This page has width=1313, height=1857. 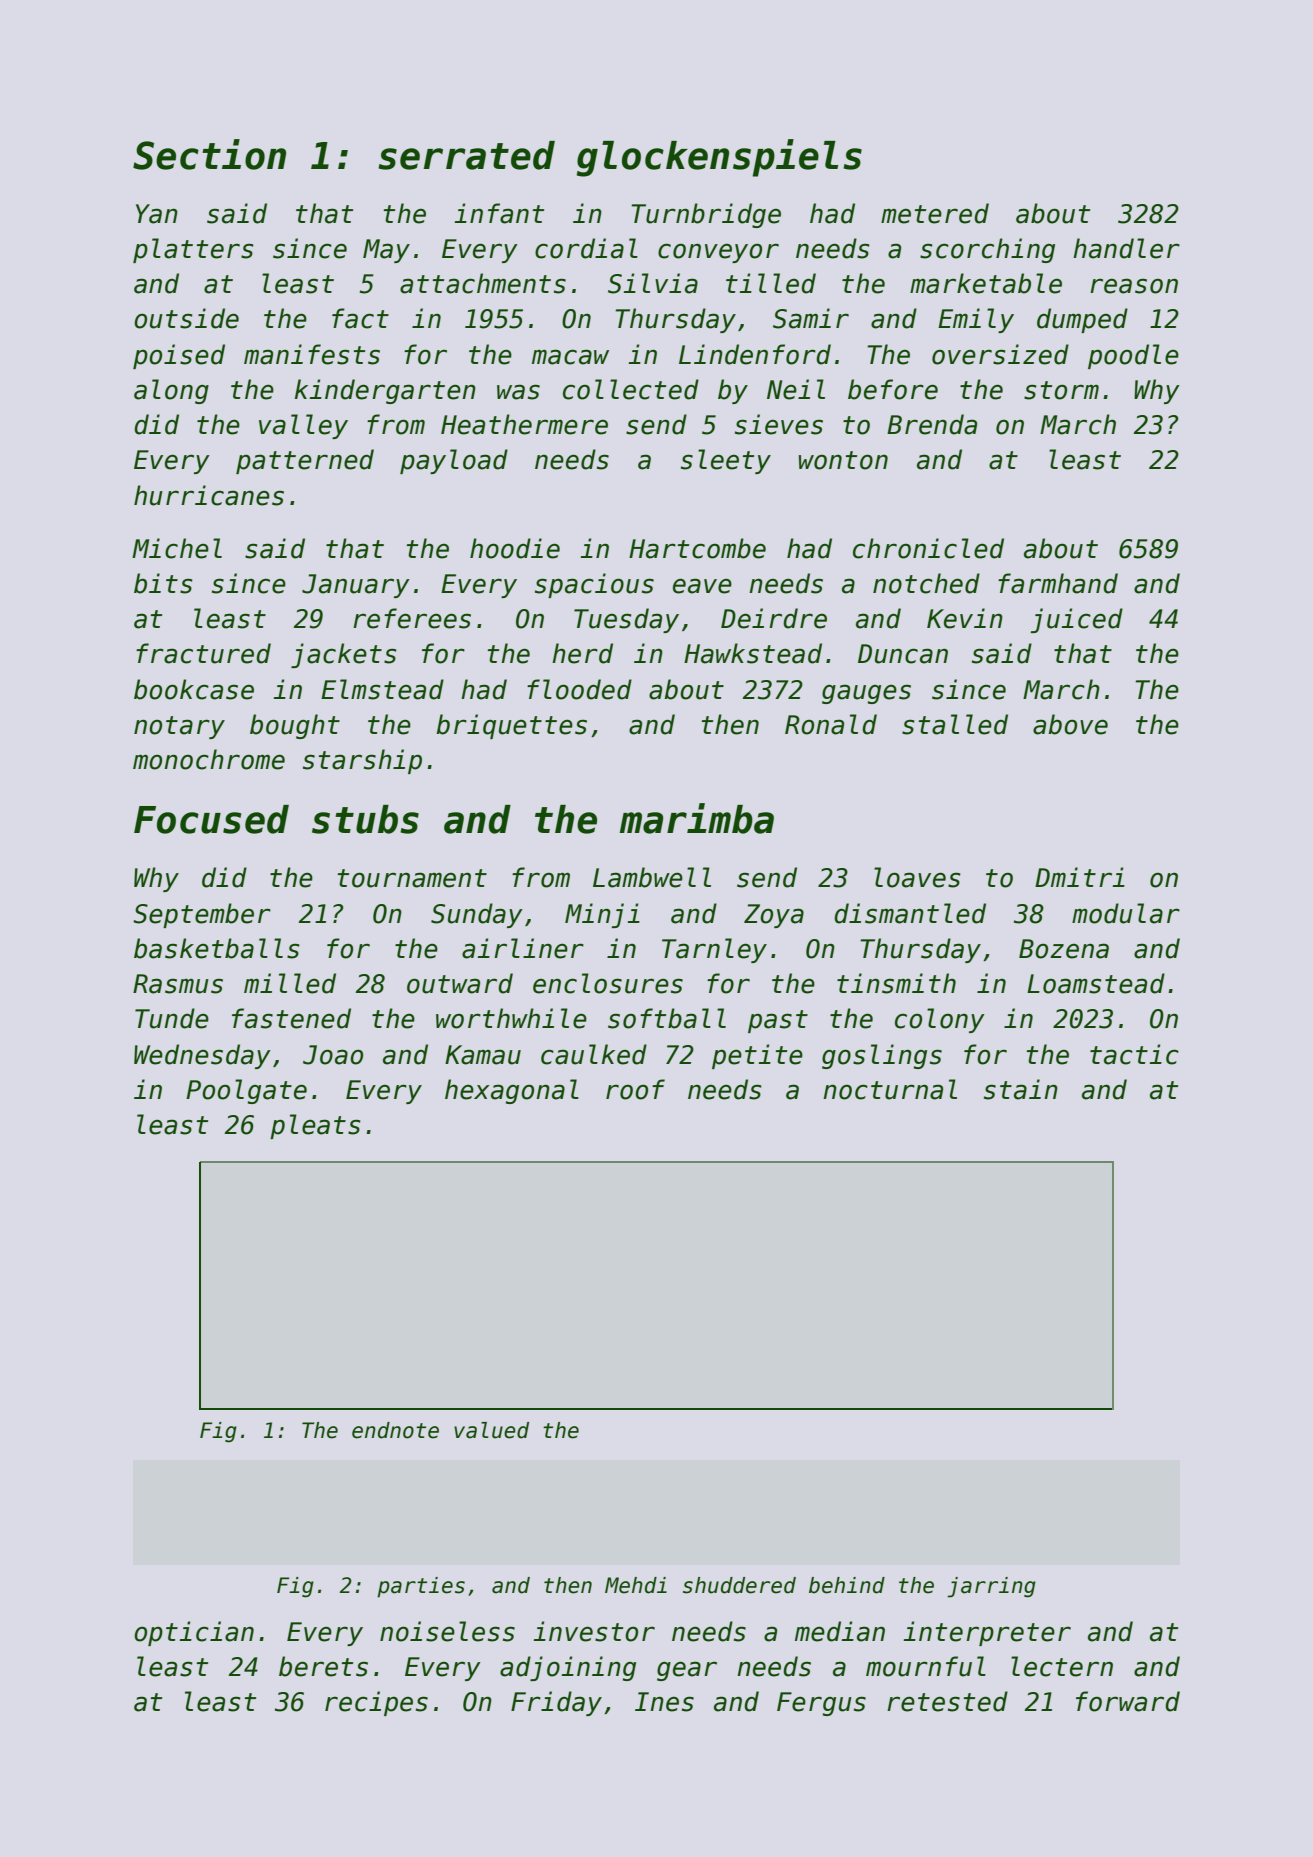 I want to click on past, so click(x=778, y=1021).
